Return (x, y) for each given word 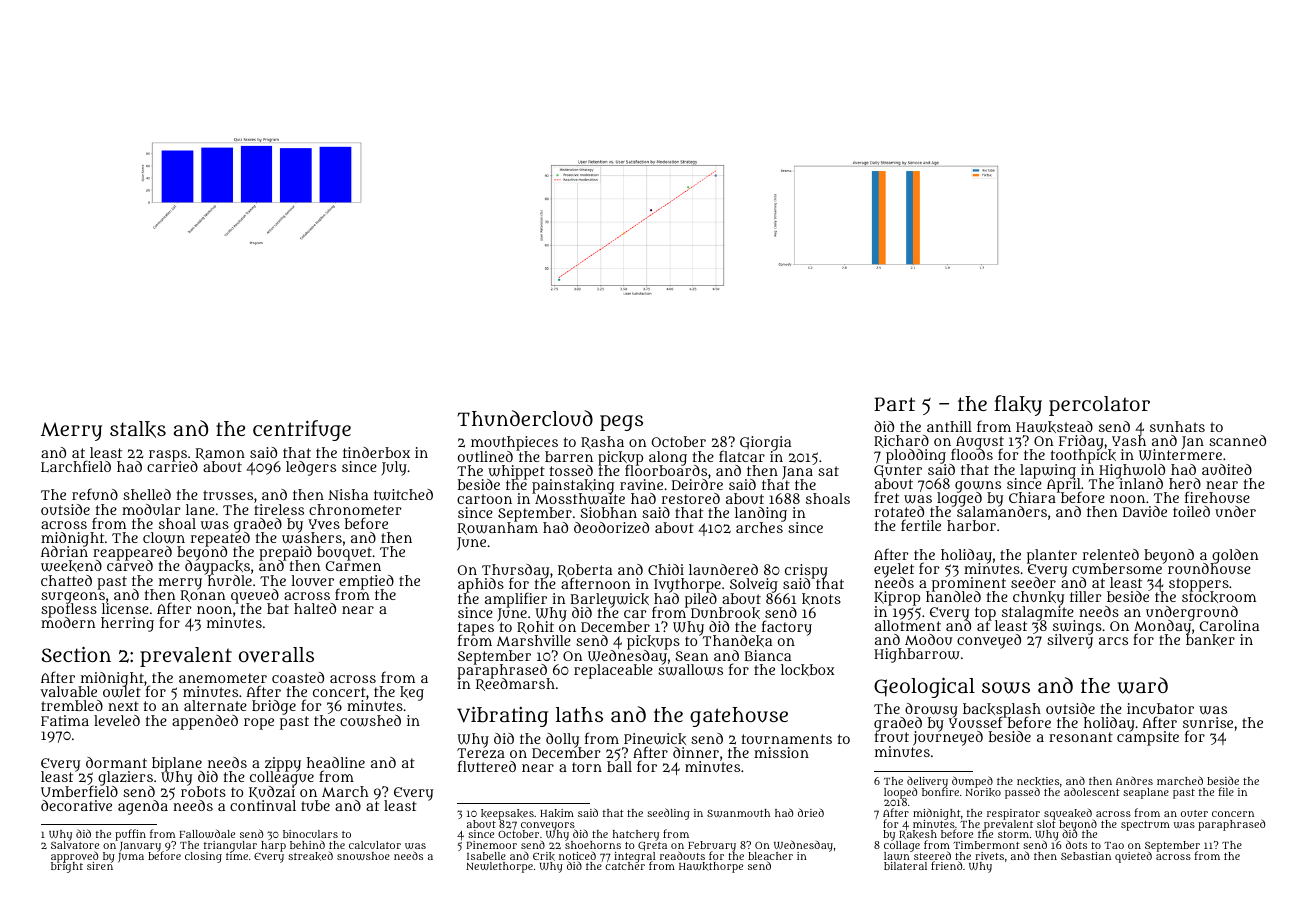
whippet (516, 472)
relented (1111, 554)
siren (100, 867)
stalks (138, 429)
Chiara (1032, 498)
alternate (215, 705)
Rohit (535, 627)
